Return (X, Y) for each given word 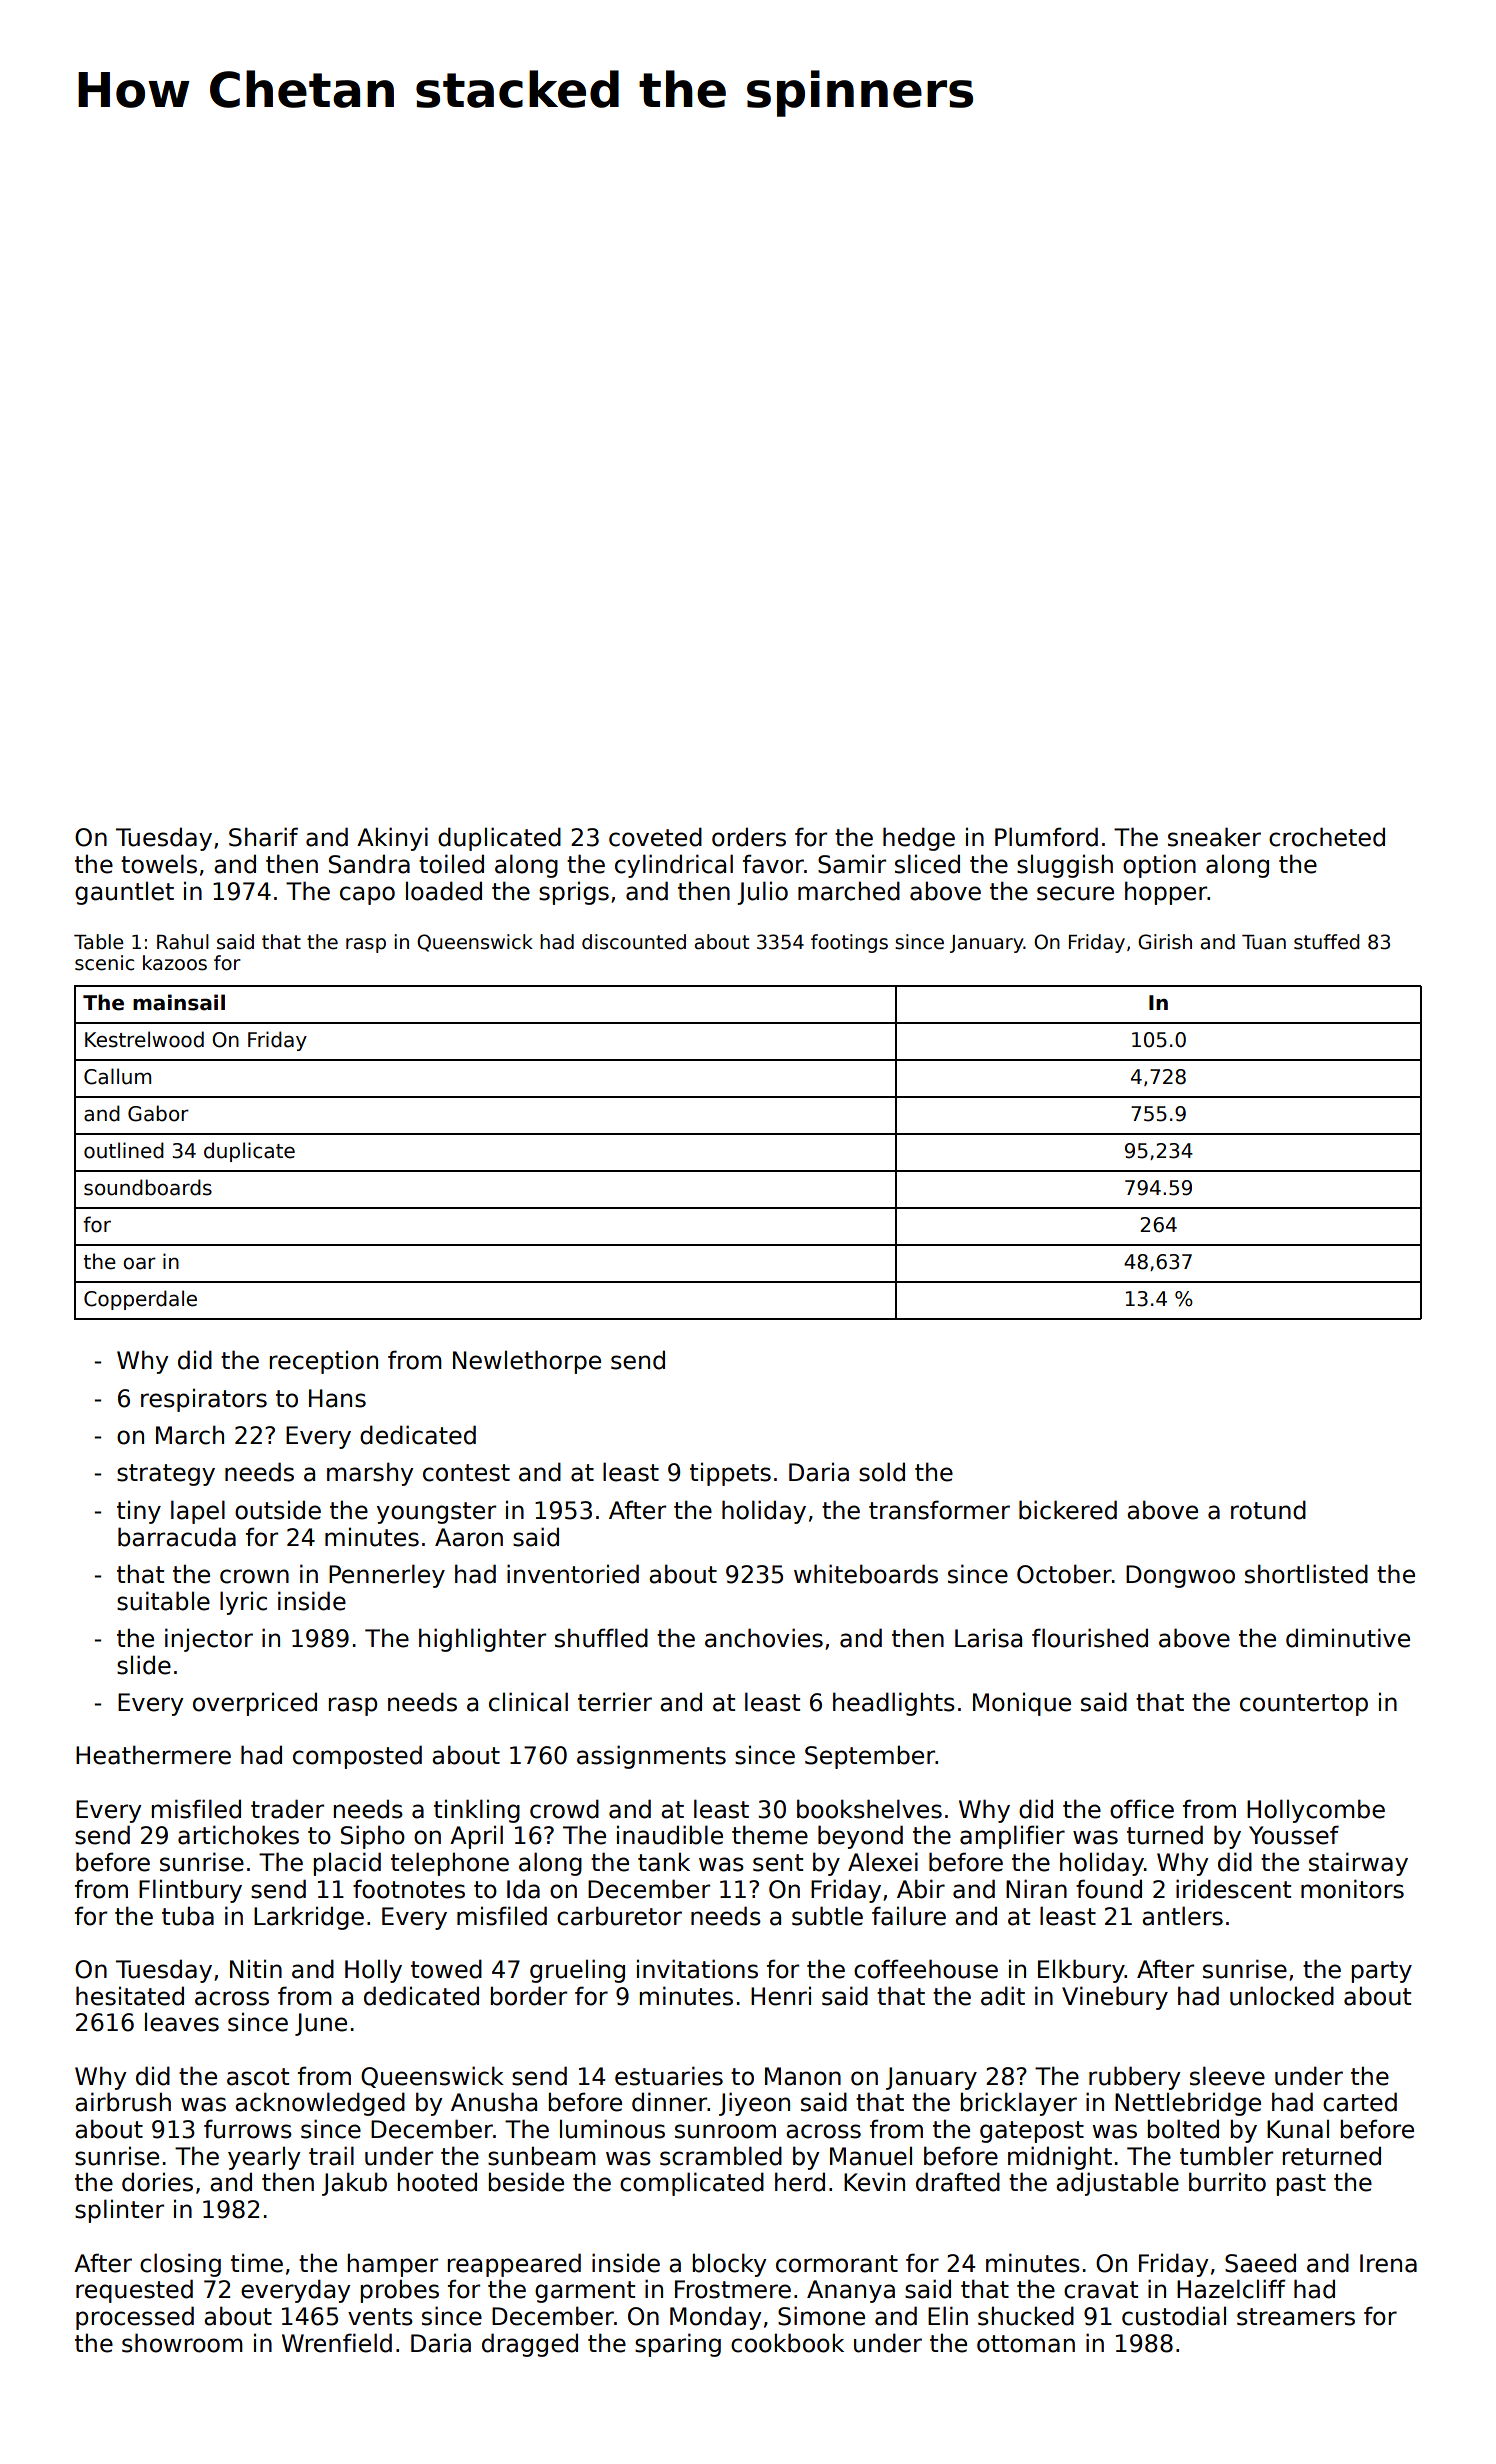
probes (399, 2291)
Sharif (263, 837)
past (1301, 2185)
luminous (612, 2129)
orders (749, 837)
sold (882, 1472)
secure (1075, 893)
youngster (436, 1513)
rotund (1268, 1510)
